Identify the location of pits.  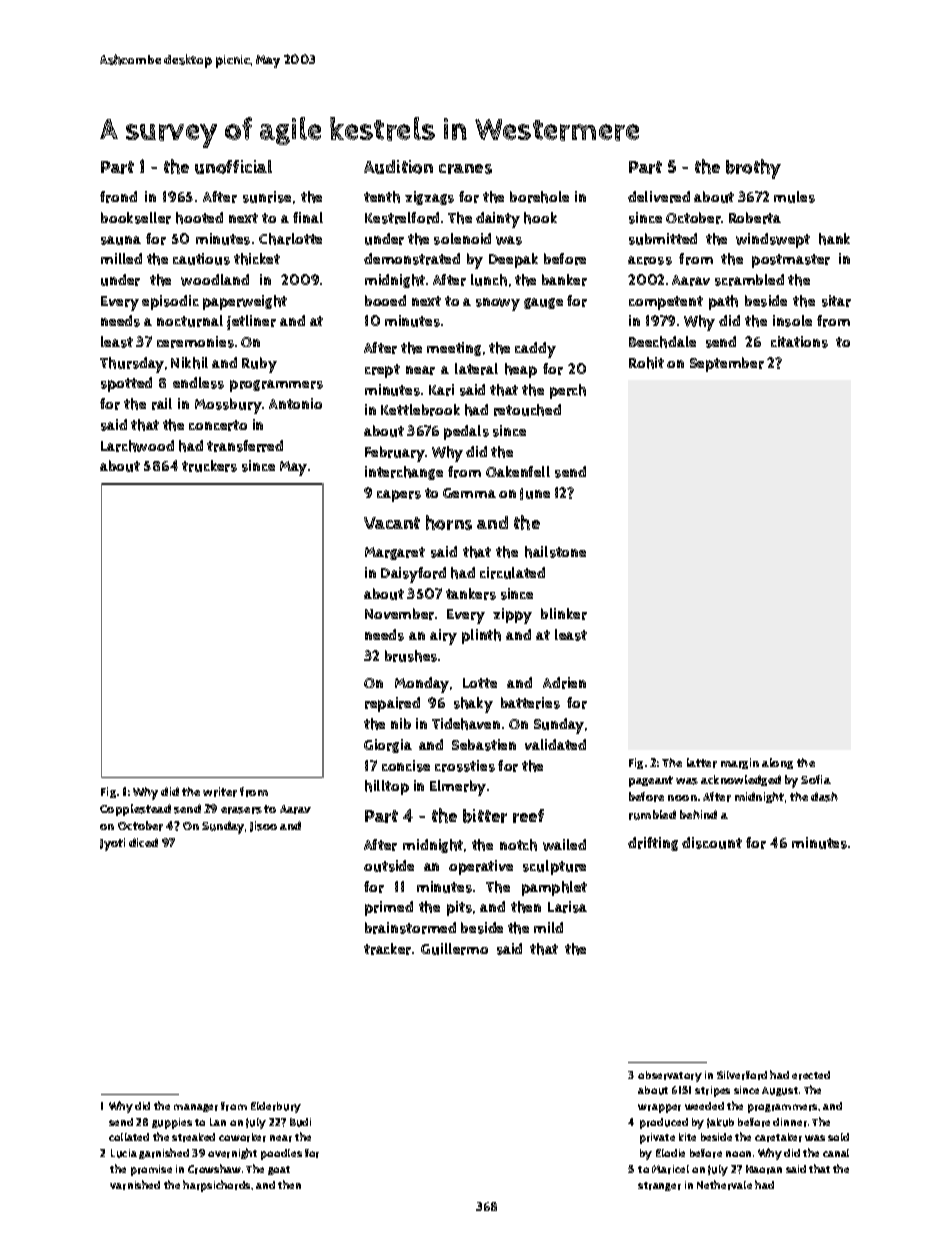
(459, 908).
